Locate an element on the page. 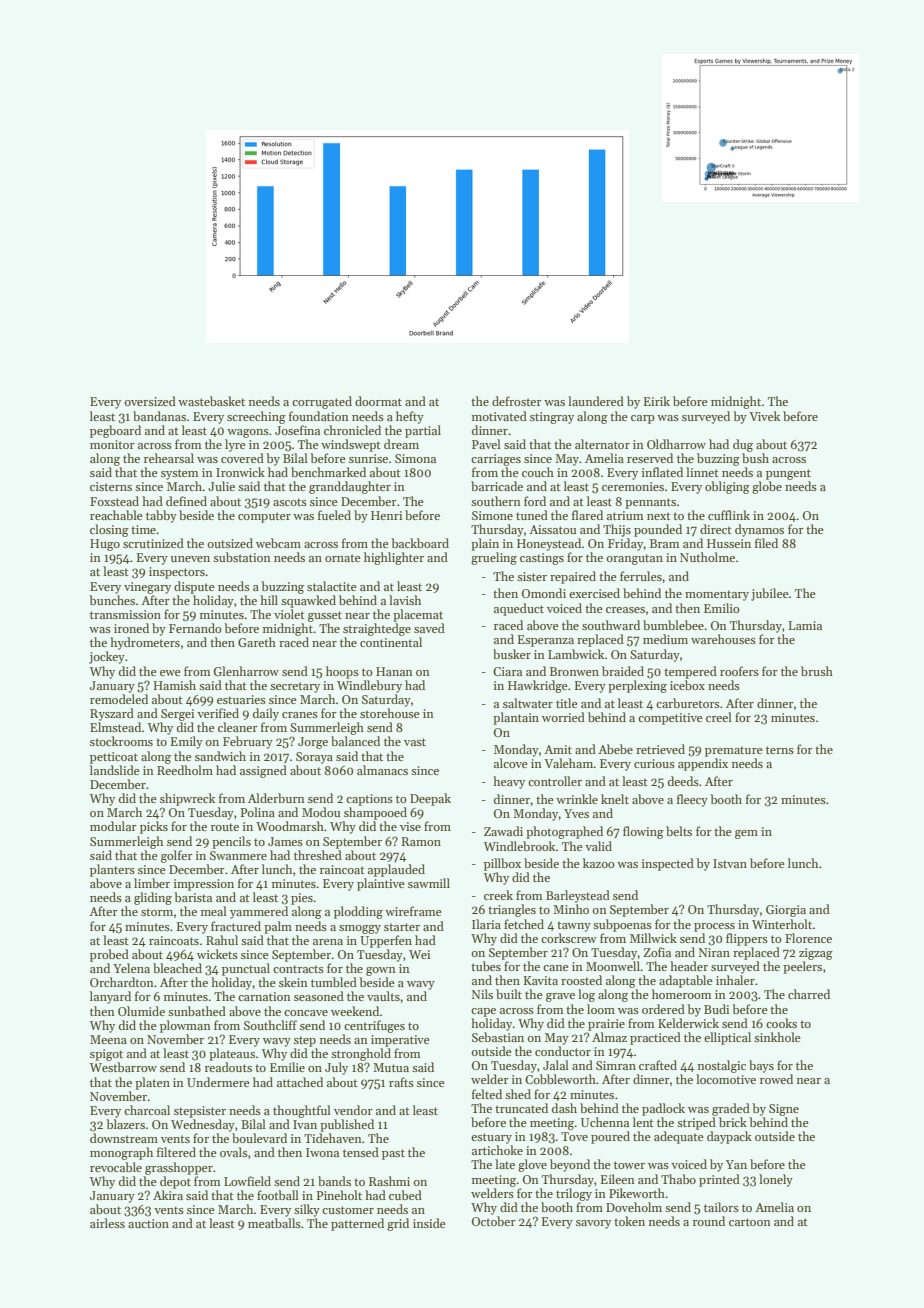 The image size is (924, 1308). laundered is located at coordinates (596, 401).
